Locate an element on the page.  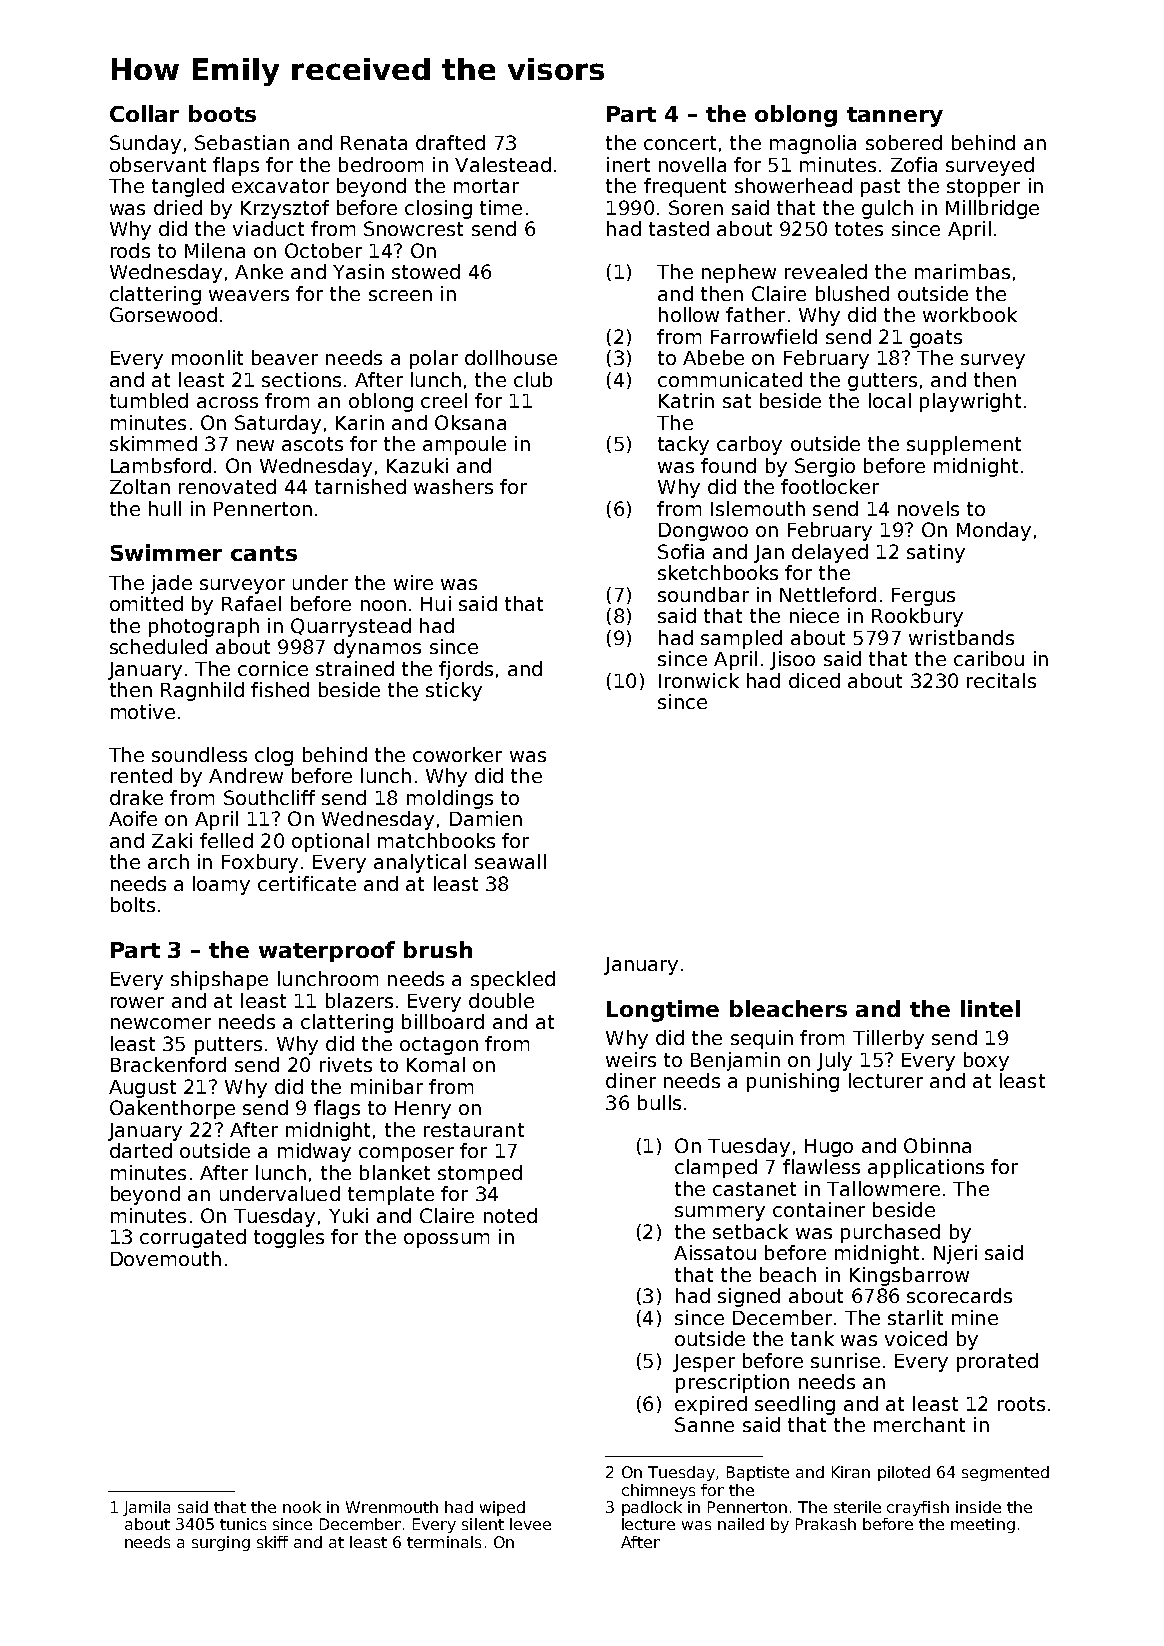
skiff is located at coordinates (272, 1542).
